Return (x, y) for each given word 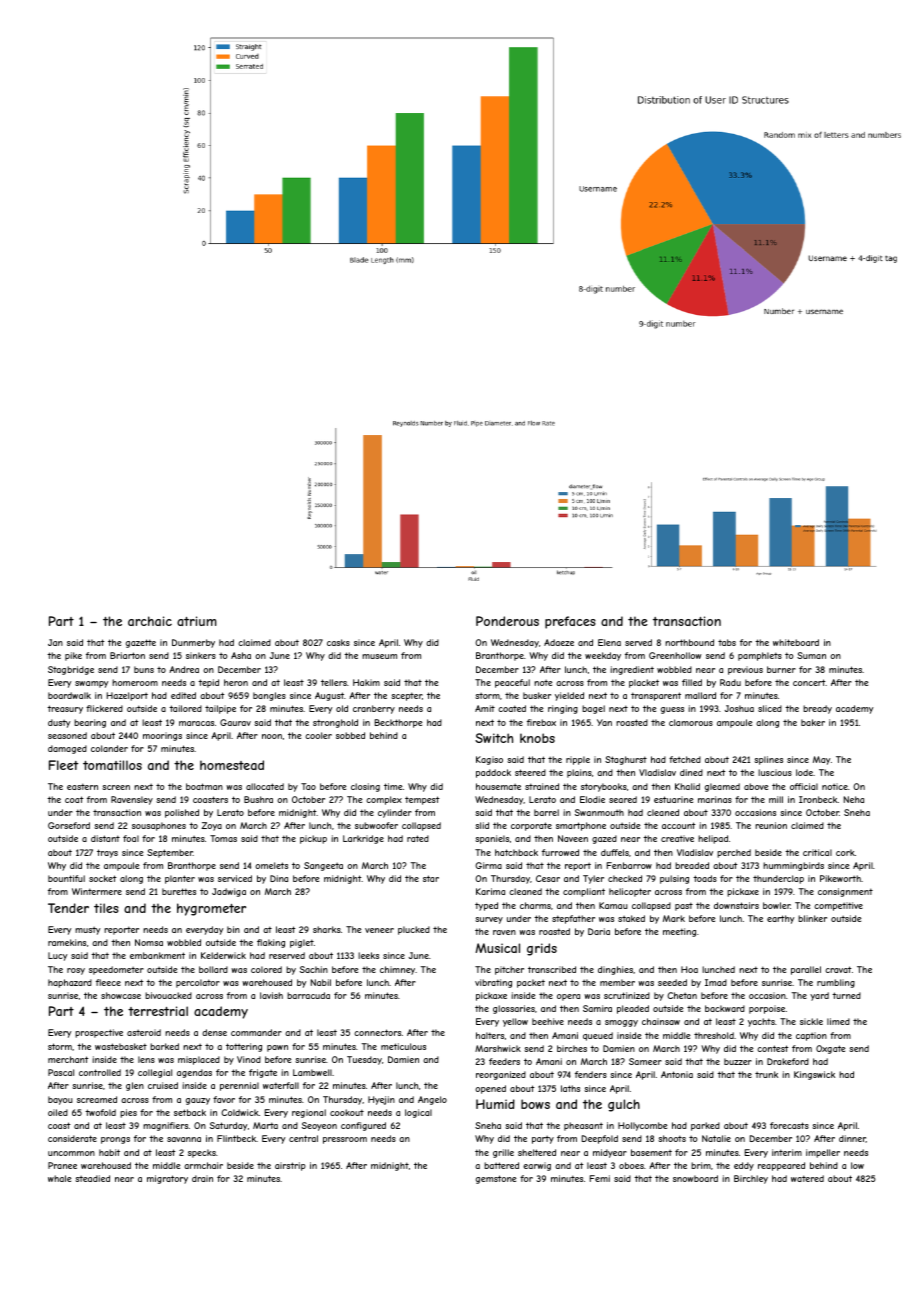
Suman (811, 655)
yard (819, 996)
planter (180, 879)
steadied (92, 1178)
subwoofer (376, 825)
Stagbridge (71, 670)
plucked (414, 930)
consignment (845, 892)
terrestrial (158, 1011)
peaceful (512, 683)
